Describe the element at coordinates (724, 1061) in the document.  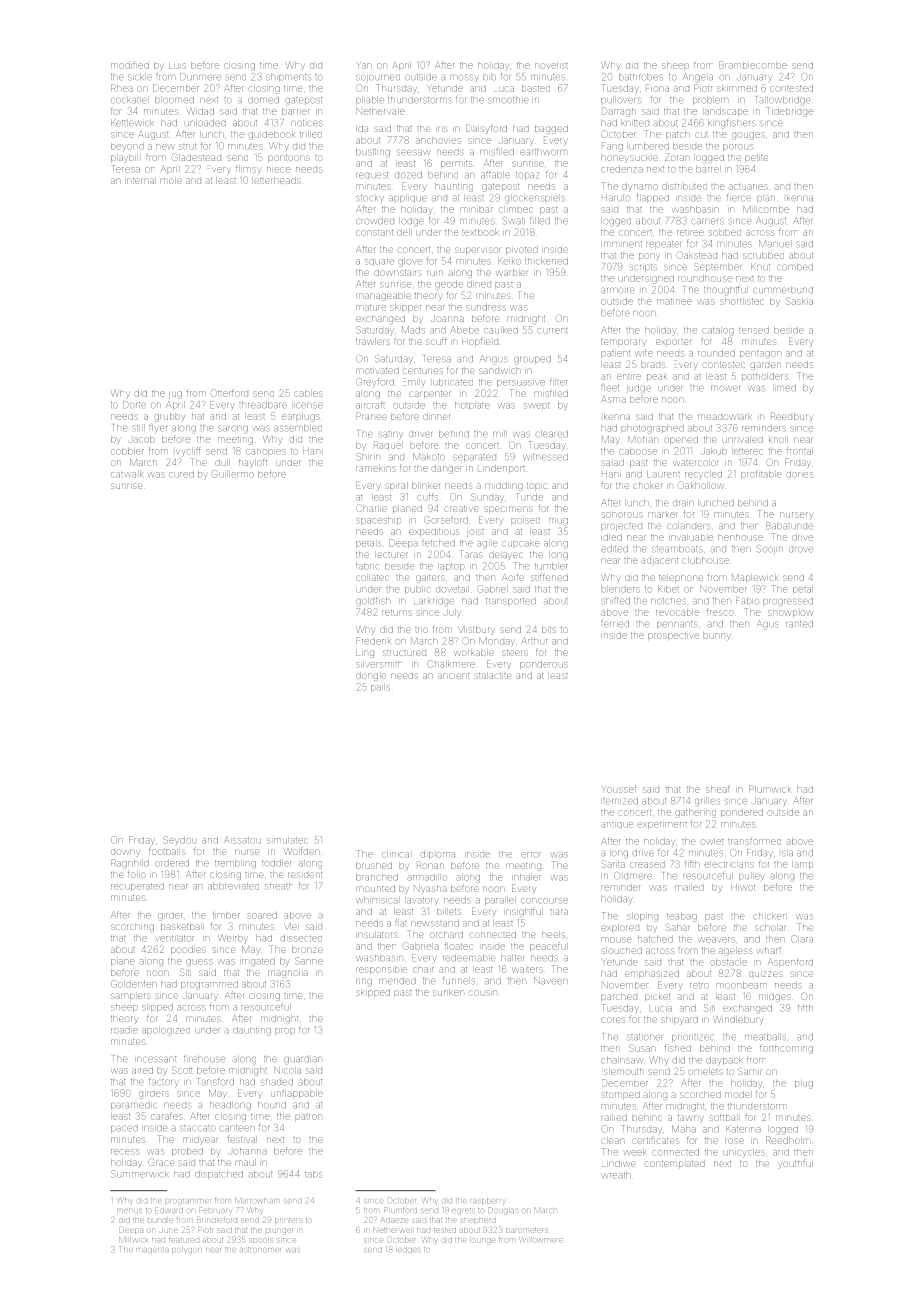
I see `daypack` at that location.
